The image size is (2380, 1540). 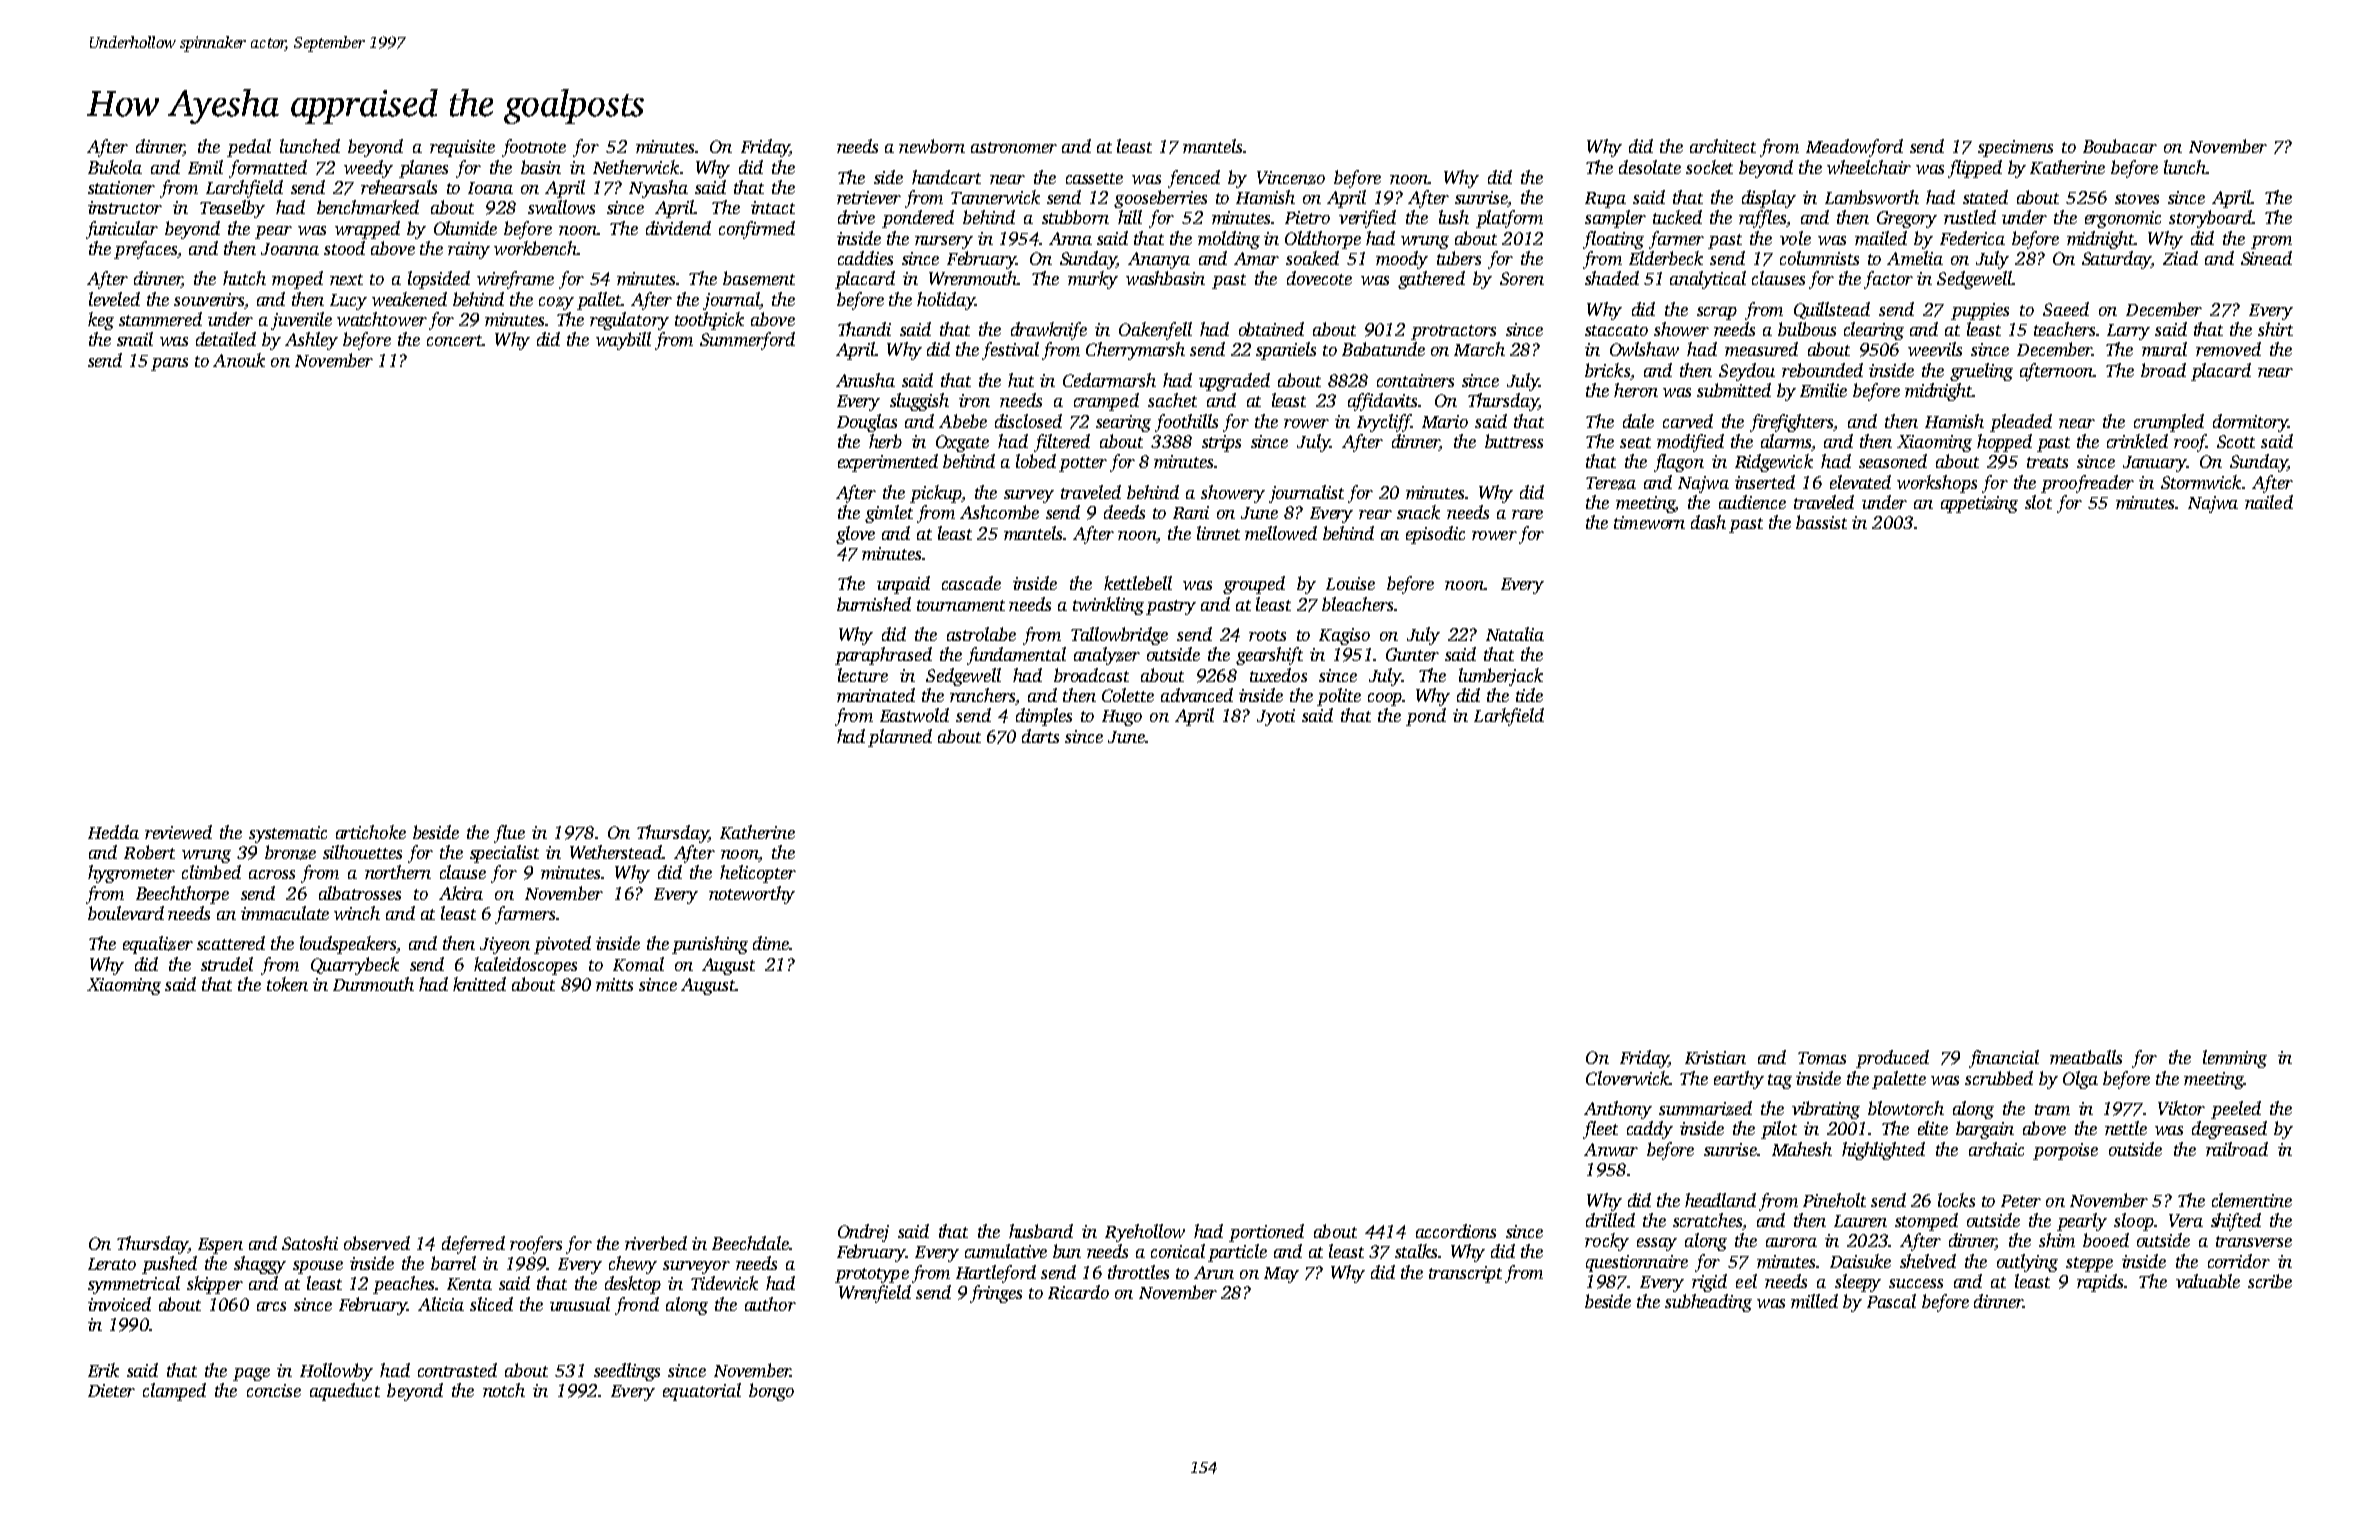 I want to click on helicopter, so click(x=758, y=874).
